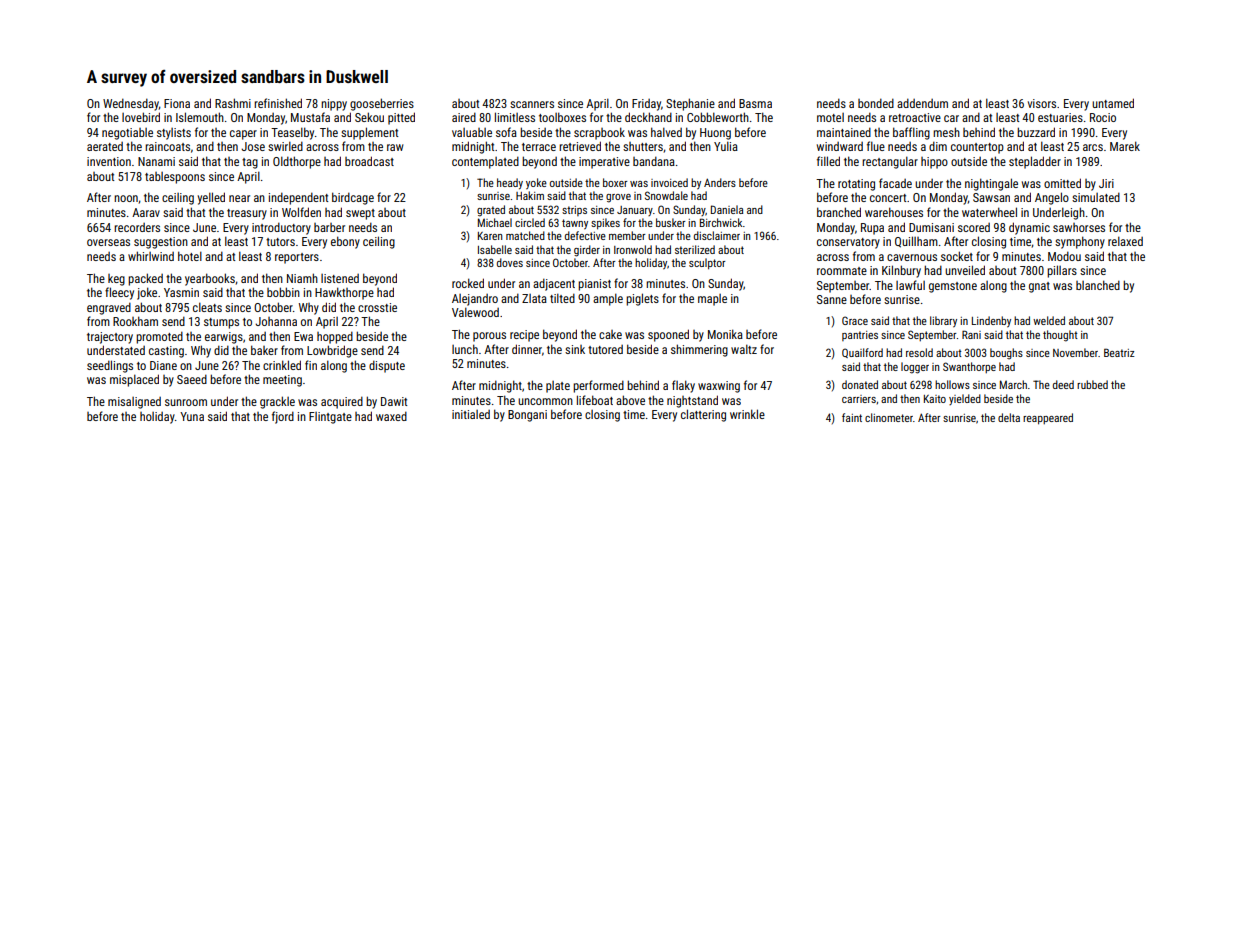 The width and height of the screenshot is (1233, 952). I want to click on fjord, so click(283, 417).
